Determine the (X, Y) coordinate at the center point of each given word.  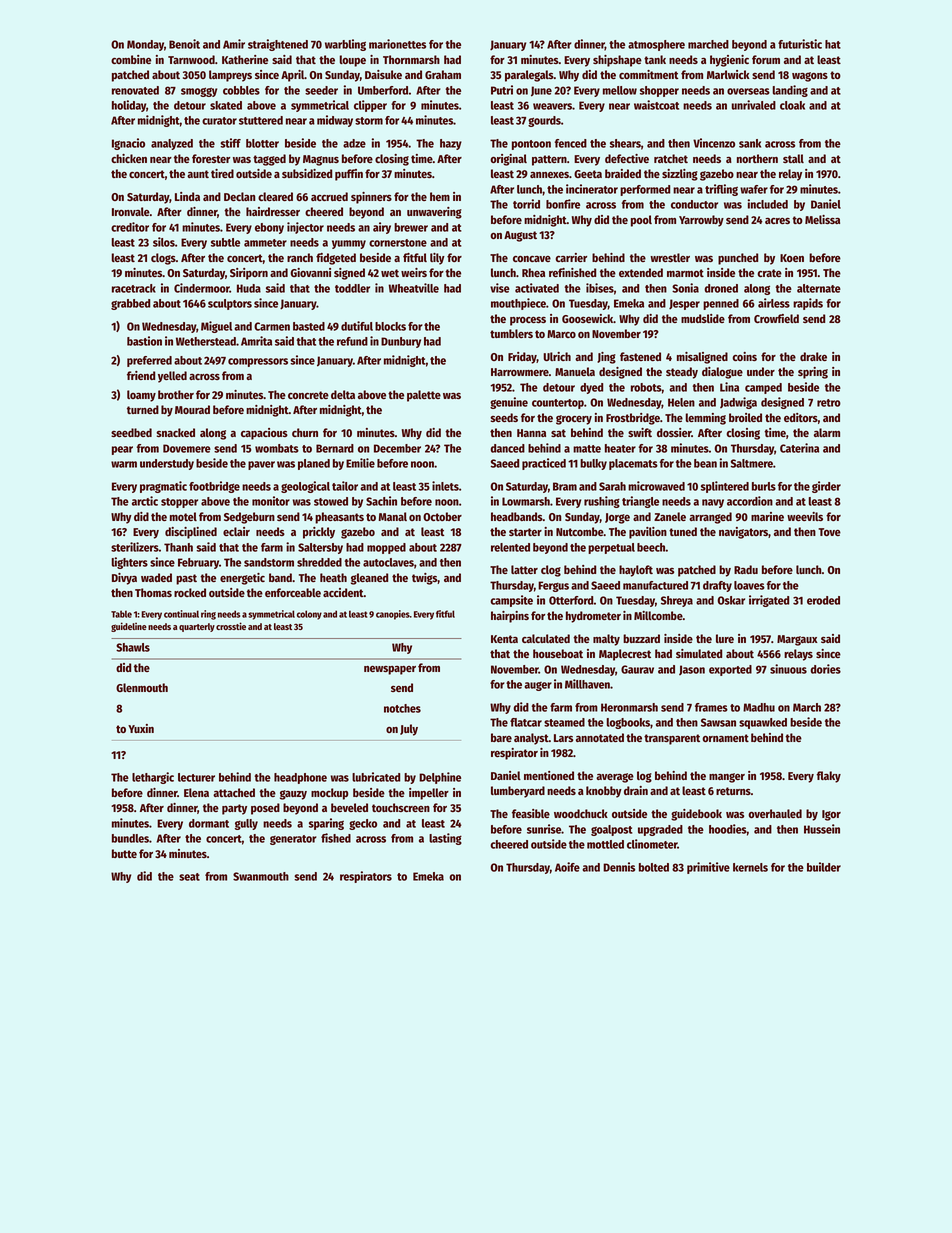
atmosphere (656, 45)
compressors (258, 362)
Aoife (567, 867)
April (292, 76)
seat (189, 877)
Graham (443, 74)
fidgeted (336, 259)
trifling (721, 190)
